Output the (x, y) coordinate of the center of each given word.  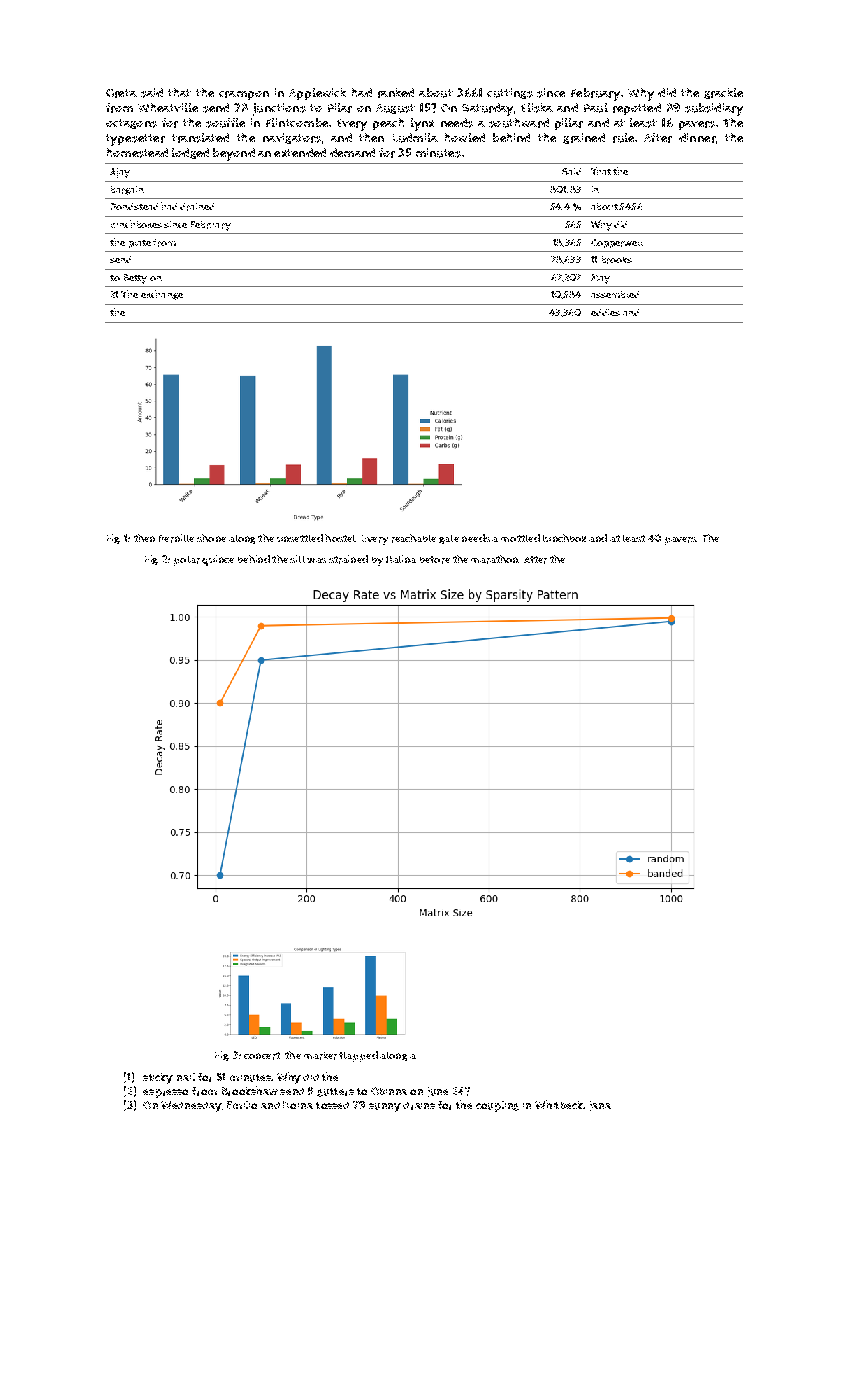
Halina (401, 559)
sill (297, 559)
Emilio (242, 1105)
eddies (605, 312)
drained (197, 207)
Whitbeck (559, 1104)
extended (300, 152)
